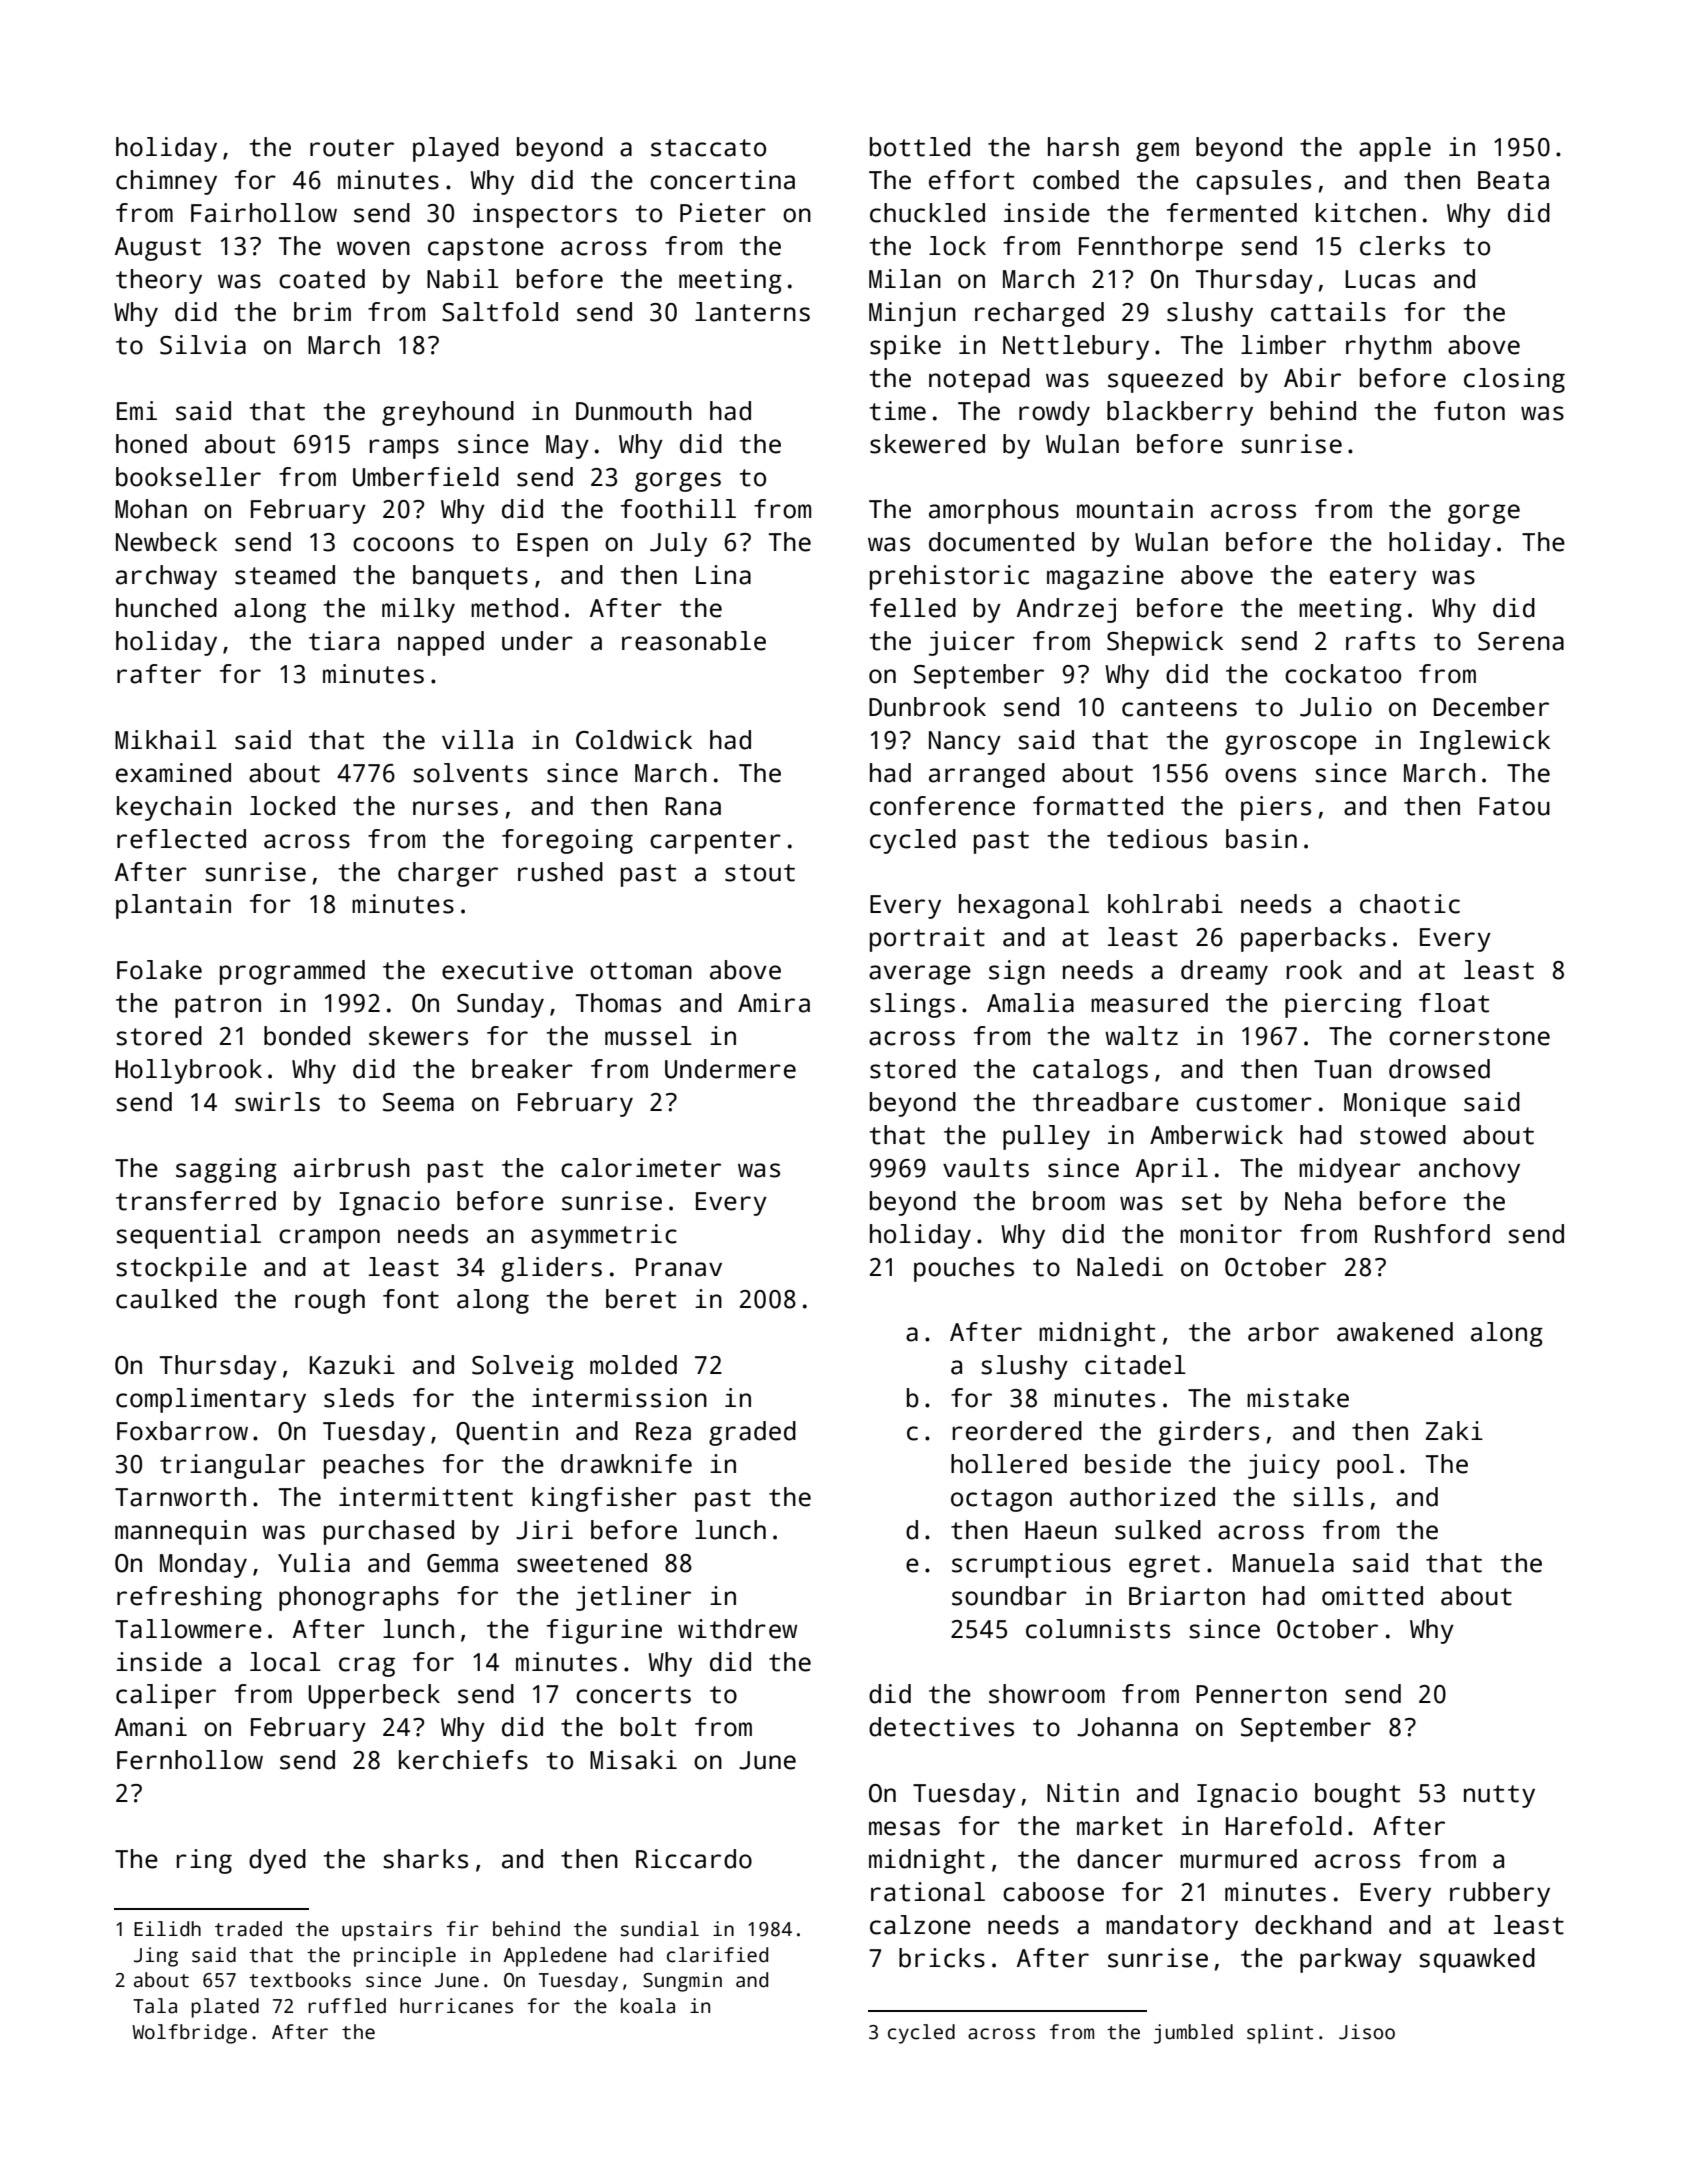 The width and height of the screenshot is (1683, 2178). I want to click on Tala, so click(155, 2006).
